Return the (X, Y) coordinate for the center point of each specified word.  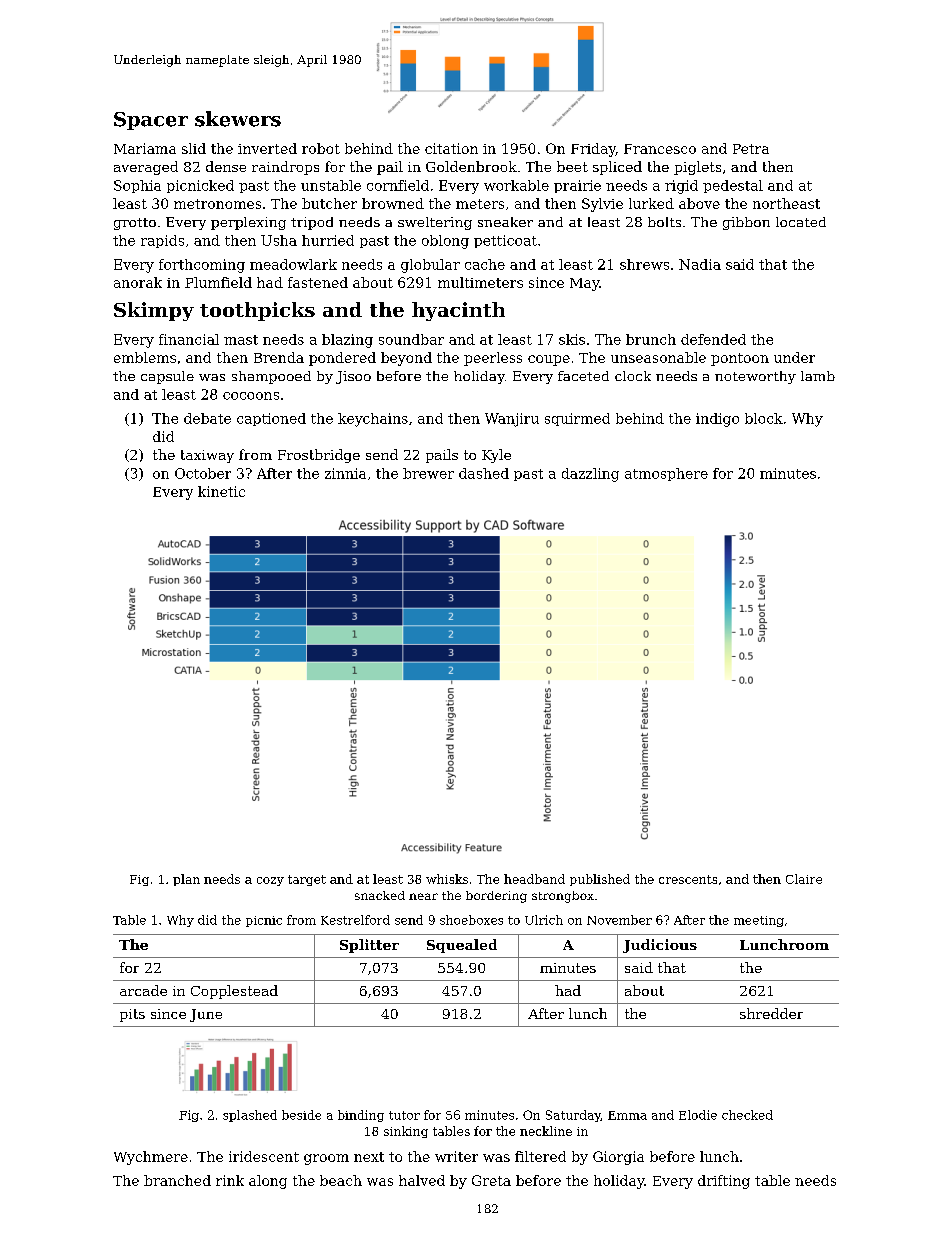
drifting (724, 1182)
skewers (238, 119)
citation (451, 148)
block (764, 418)
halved (422, 1180)
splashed (250, 1116)
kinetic (221, 491)
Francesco (660, 149)
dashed (484, 473)
